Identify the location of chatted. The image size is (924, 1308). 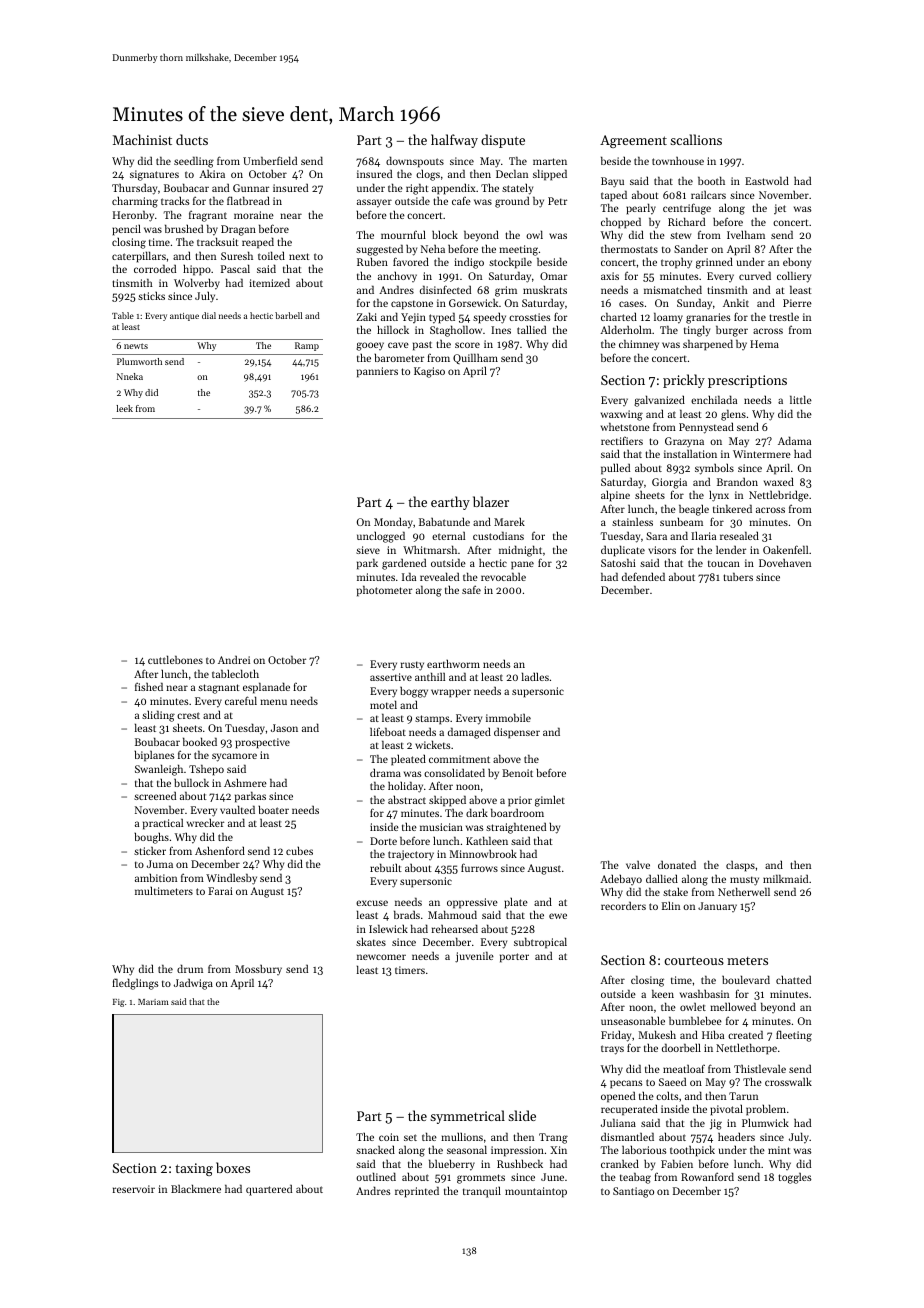
(793, 979).
